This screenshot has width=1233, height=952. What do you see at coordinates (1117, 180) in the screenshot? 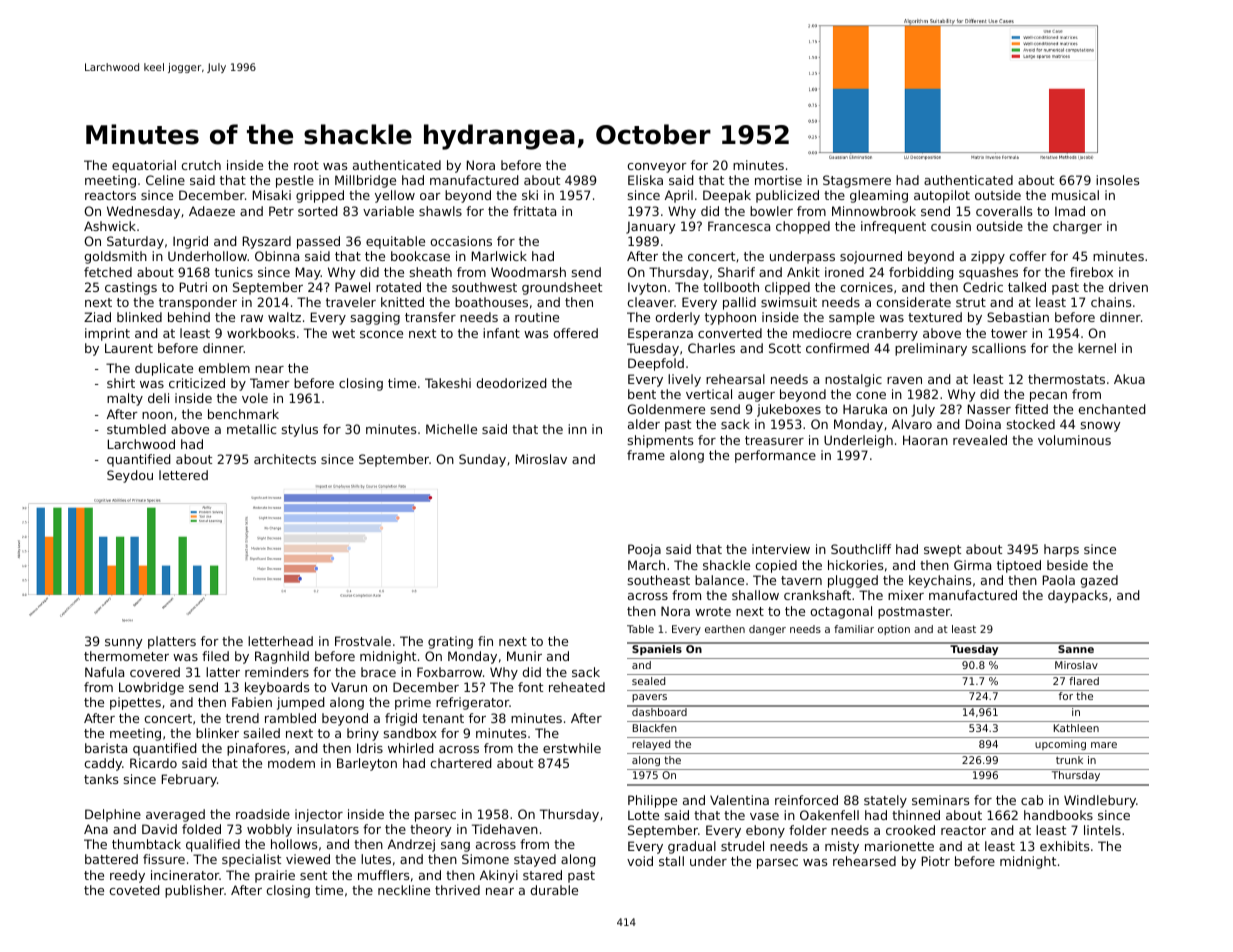
I see `insoles` at bounding box center [1117, 180].
